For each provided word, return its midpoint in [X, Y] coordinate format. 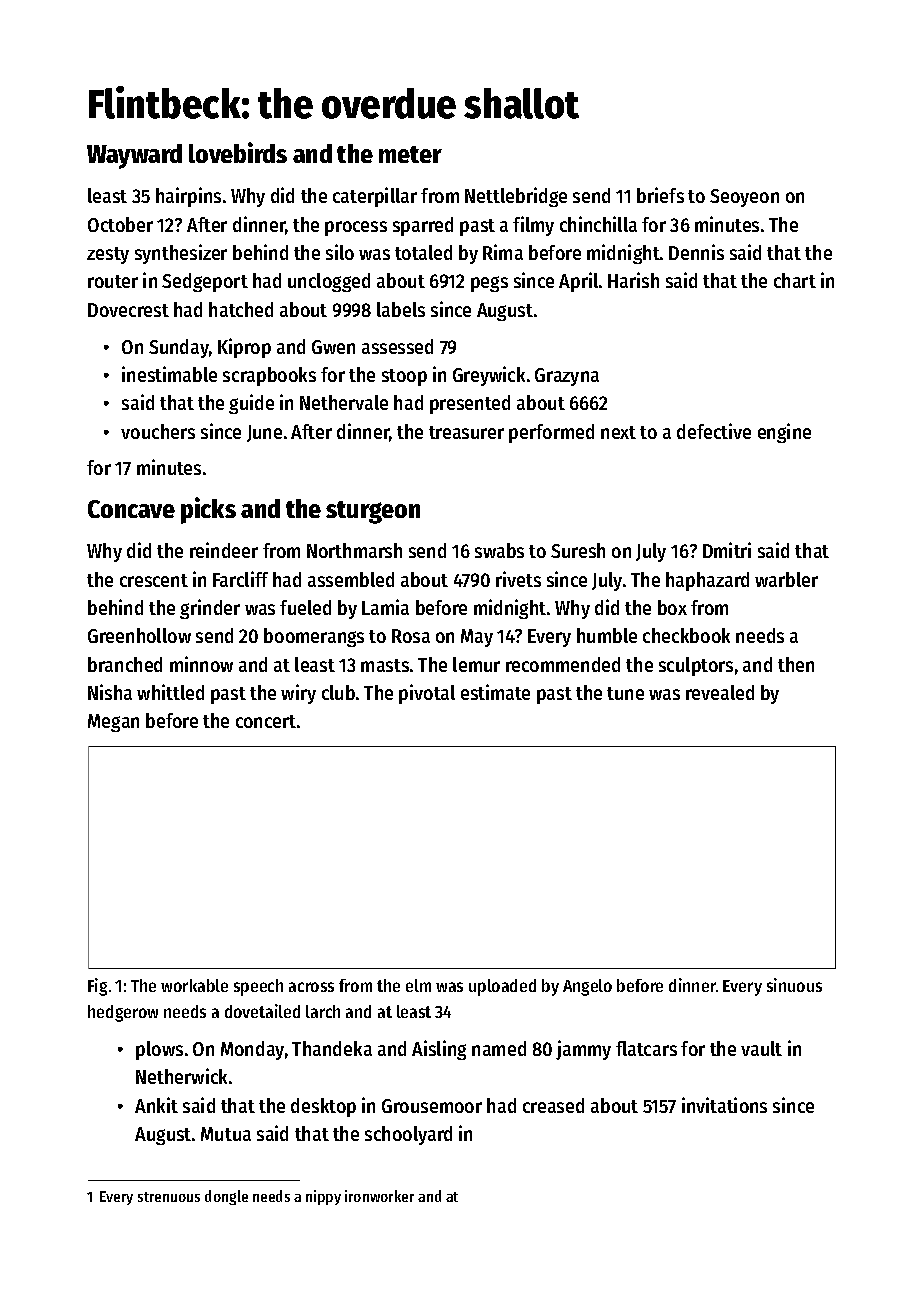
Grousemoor [432, 1106]
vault [761, 1048]
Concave [131, 509]
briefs [660, 195]
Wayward [134, 156]
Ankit [156, 1105]
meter [410, 154]
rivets [518, 579]
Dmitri [727, 550]
